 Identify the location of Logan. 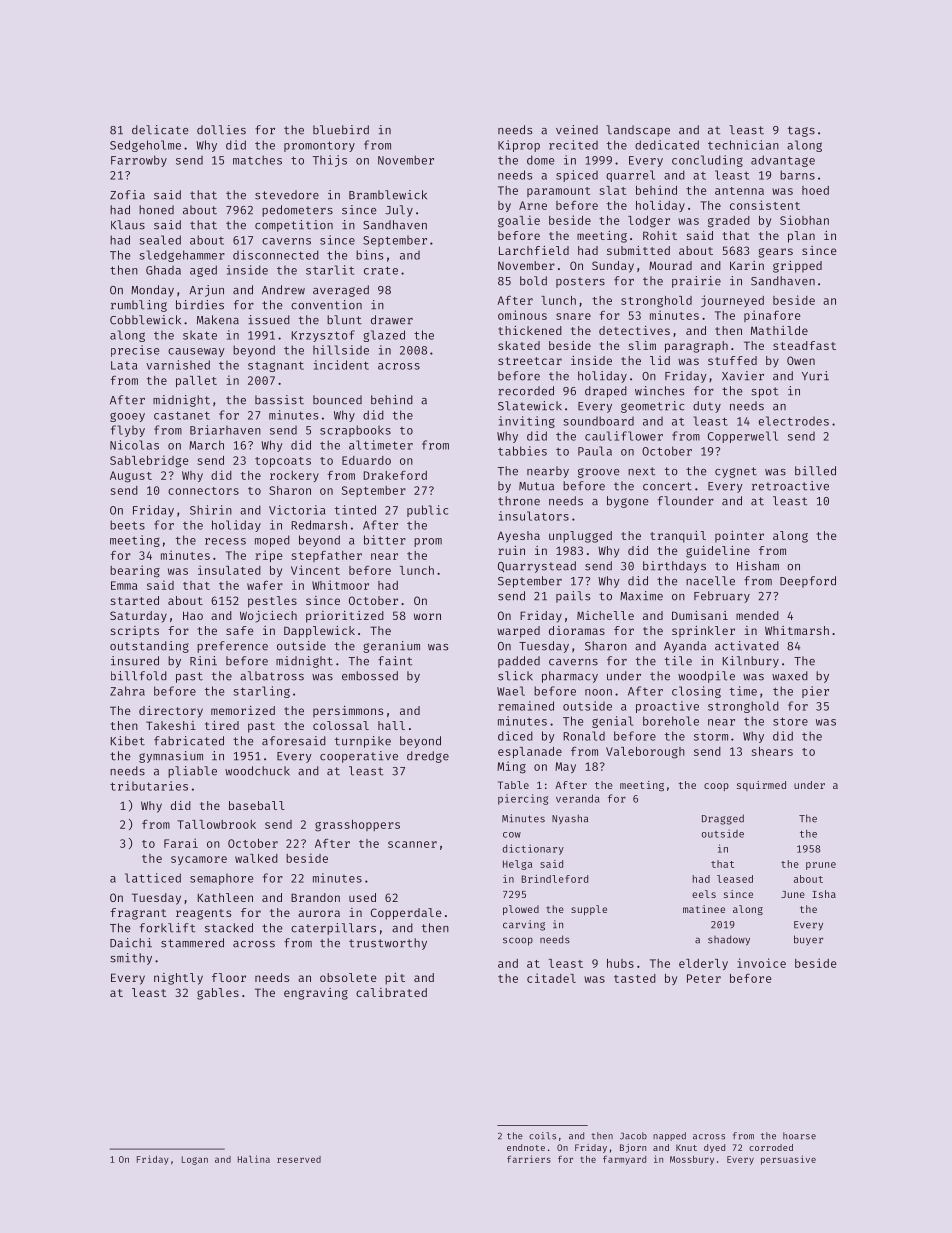
(195, 1160).
